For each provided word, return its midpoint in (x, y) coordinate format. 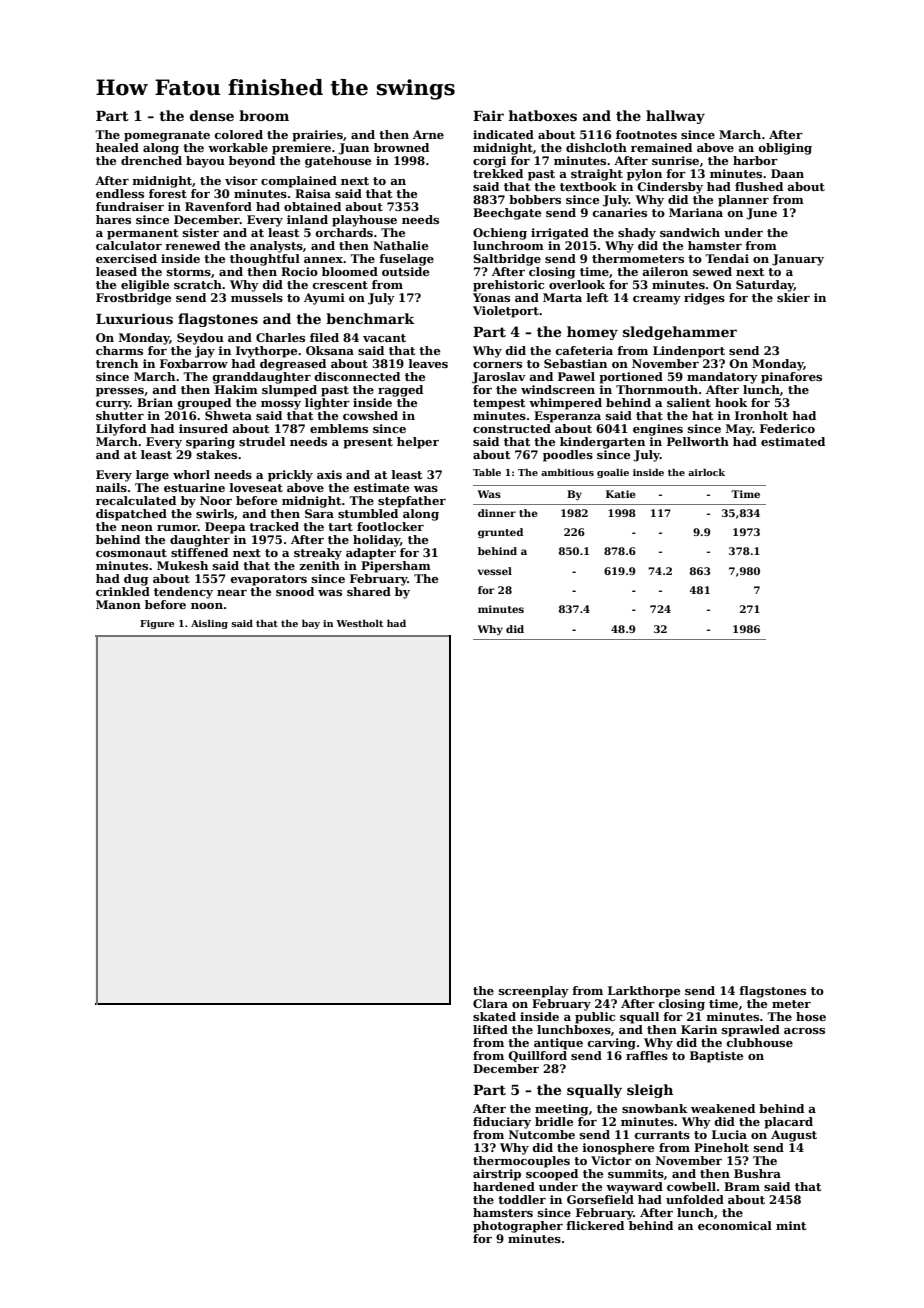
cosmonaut (131, 553)
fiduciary (502, 1123)
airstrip (497, 1175)
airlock (706, 472)
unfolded (695, 1199)
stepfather (412, 502)
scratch (198, 284)
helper (418, 443)
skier (793, 297)
